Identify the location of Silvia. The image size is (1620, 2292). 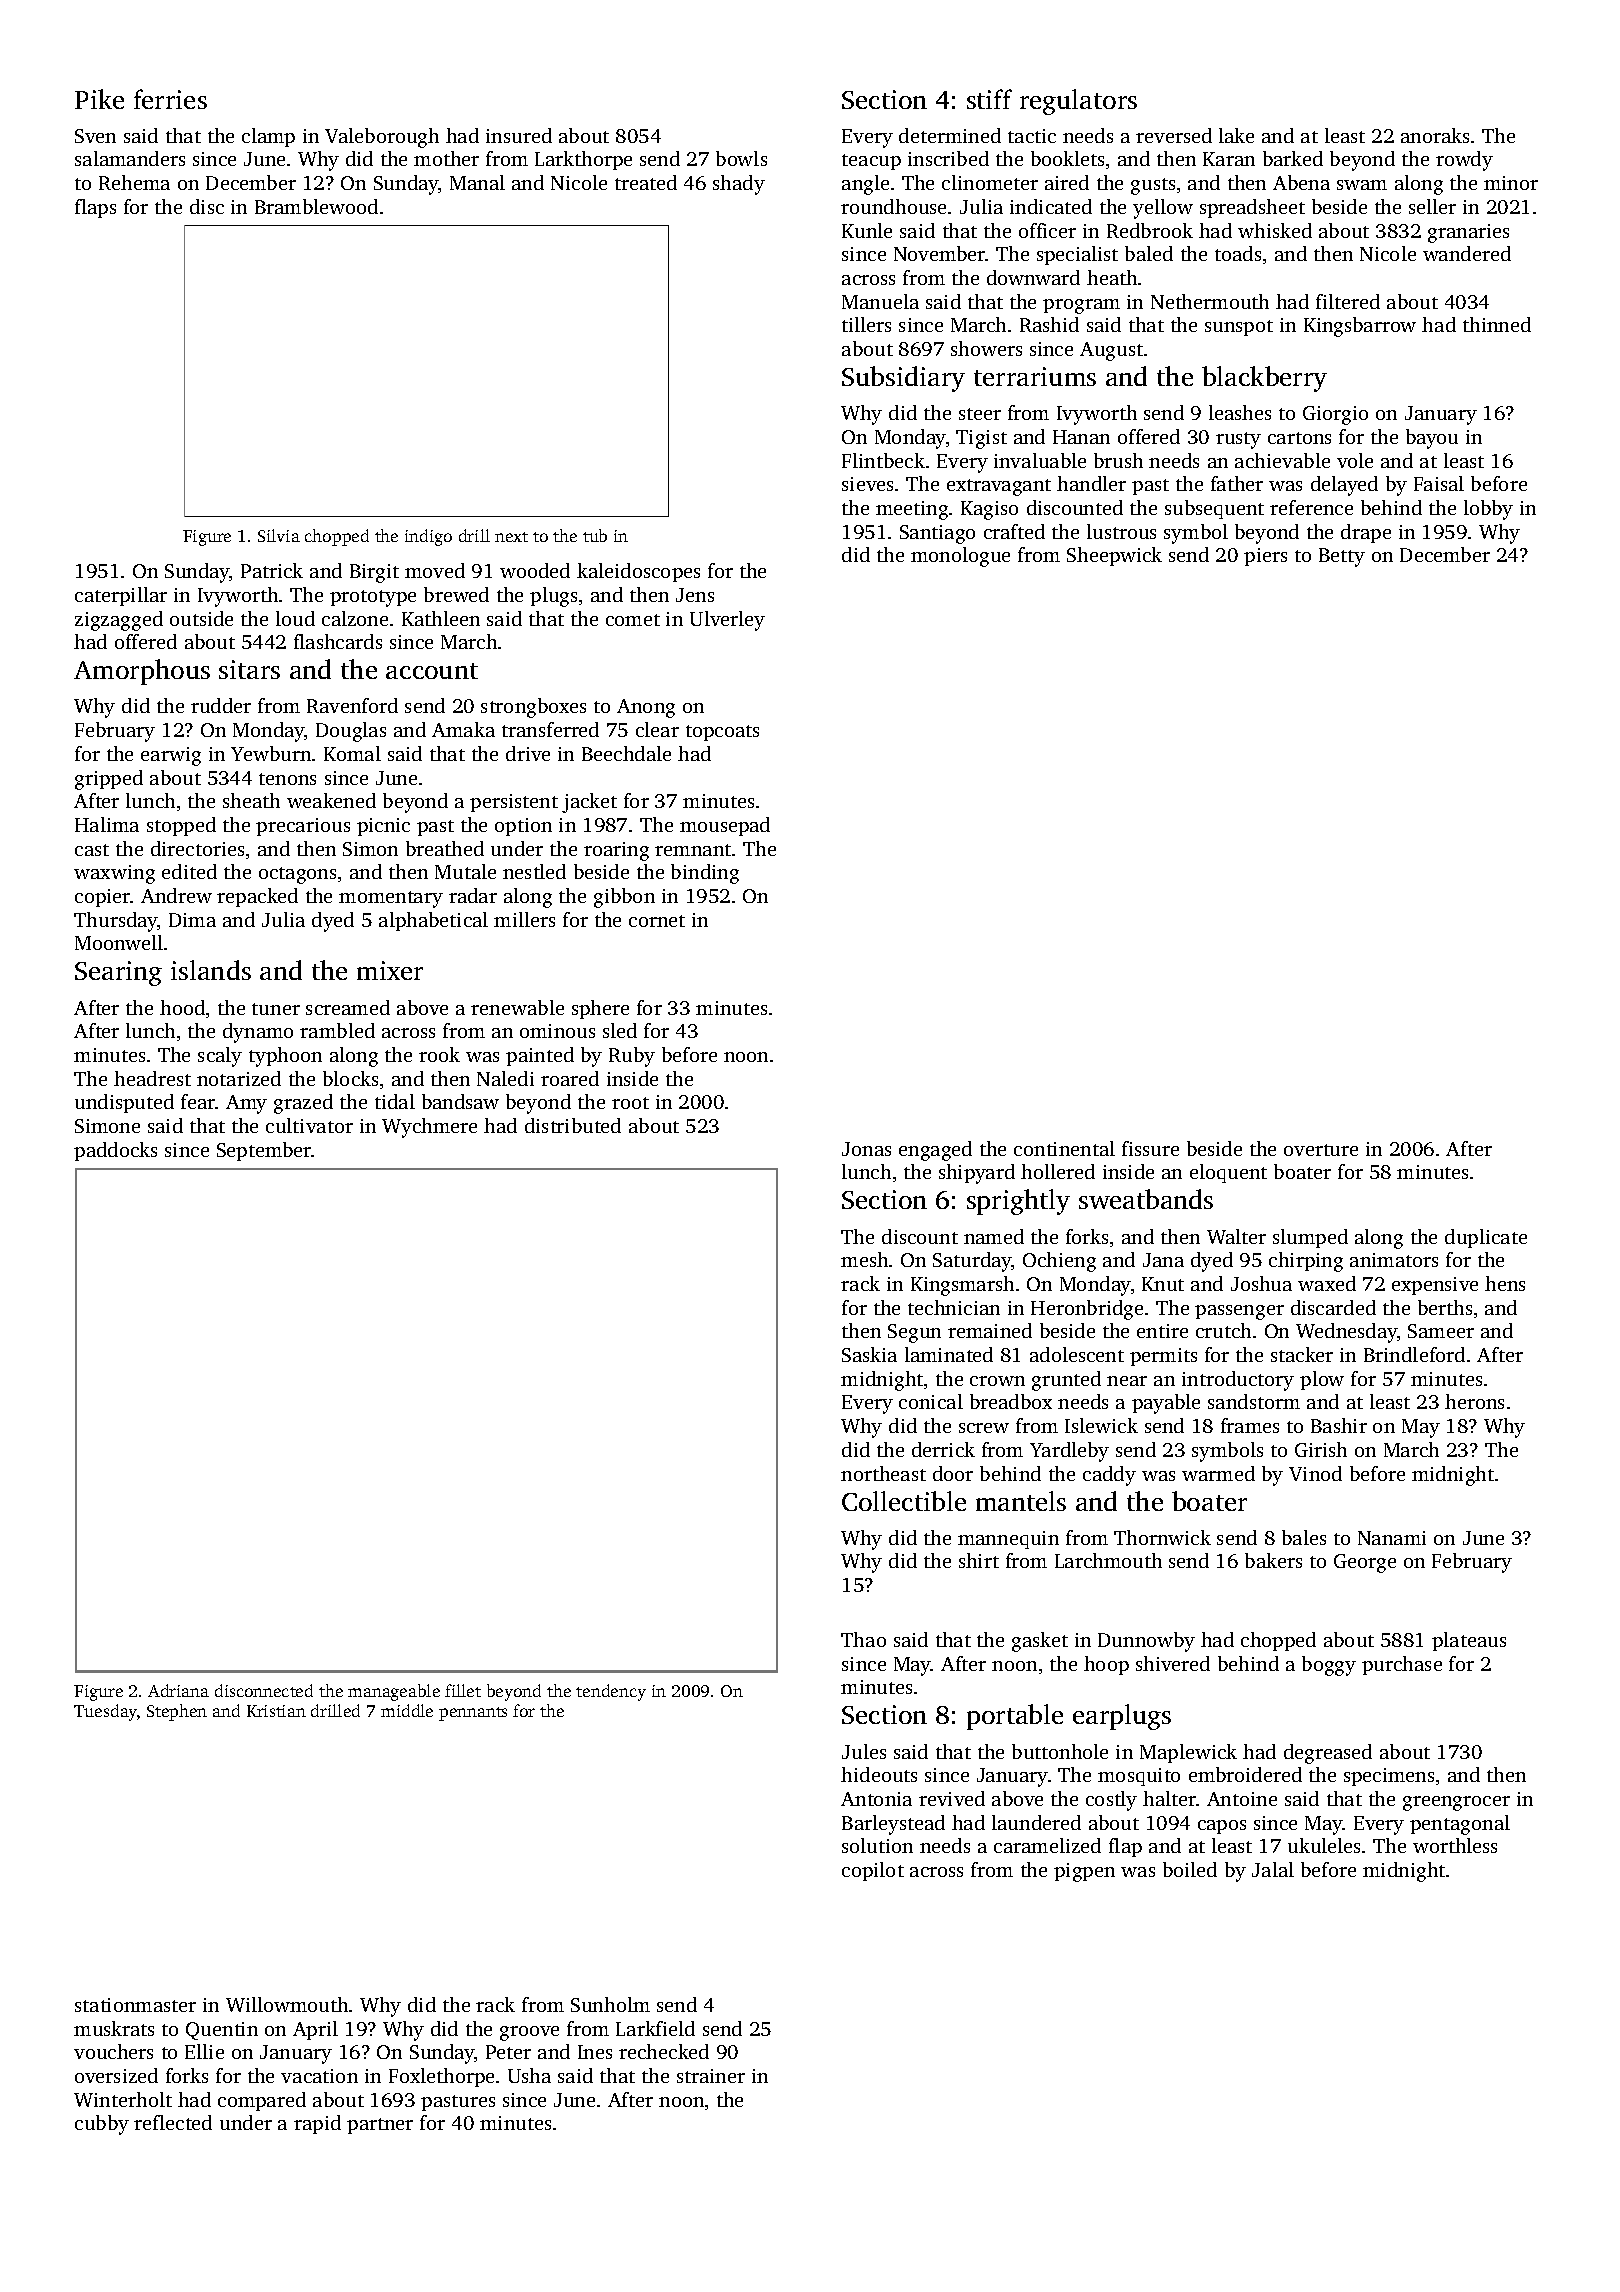
(279, 535).
